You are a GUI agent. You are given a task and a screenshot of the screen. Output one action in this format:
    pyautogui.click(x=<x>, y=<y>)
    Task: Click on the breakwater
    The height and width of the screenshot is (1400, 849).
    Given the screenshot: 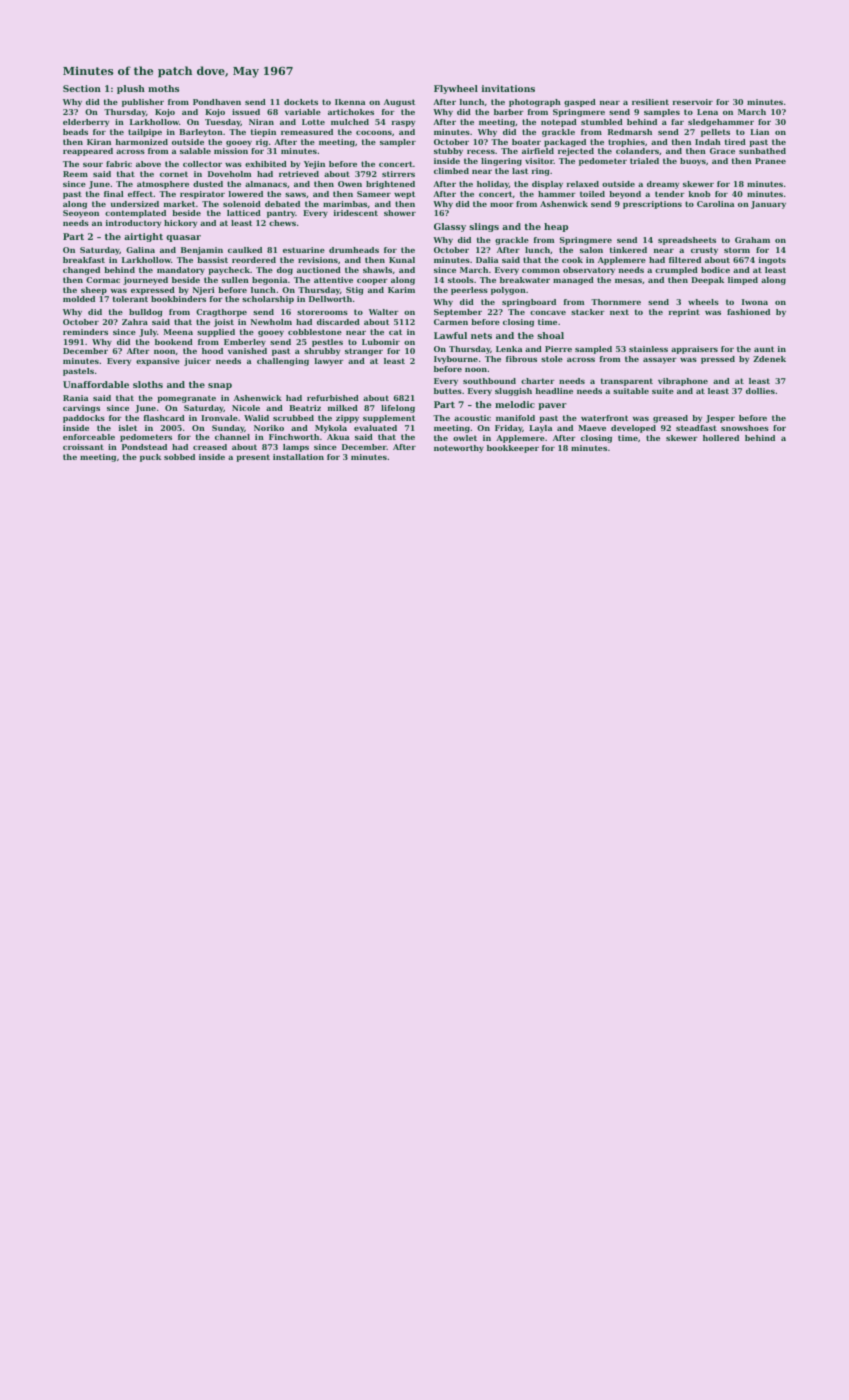 What is the action you would take?
    pyautogui.click(x=525, y=280)
